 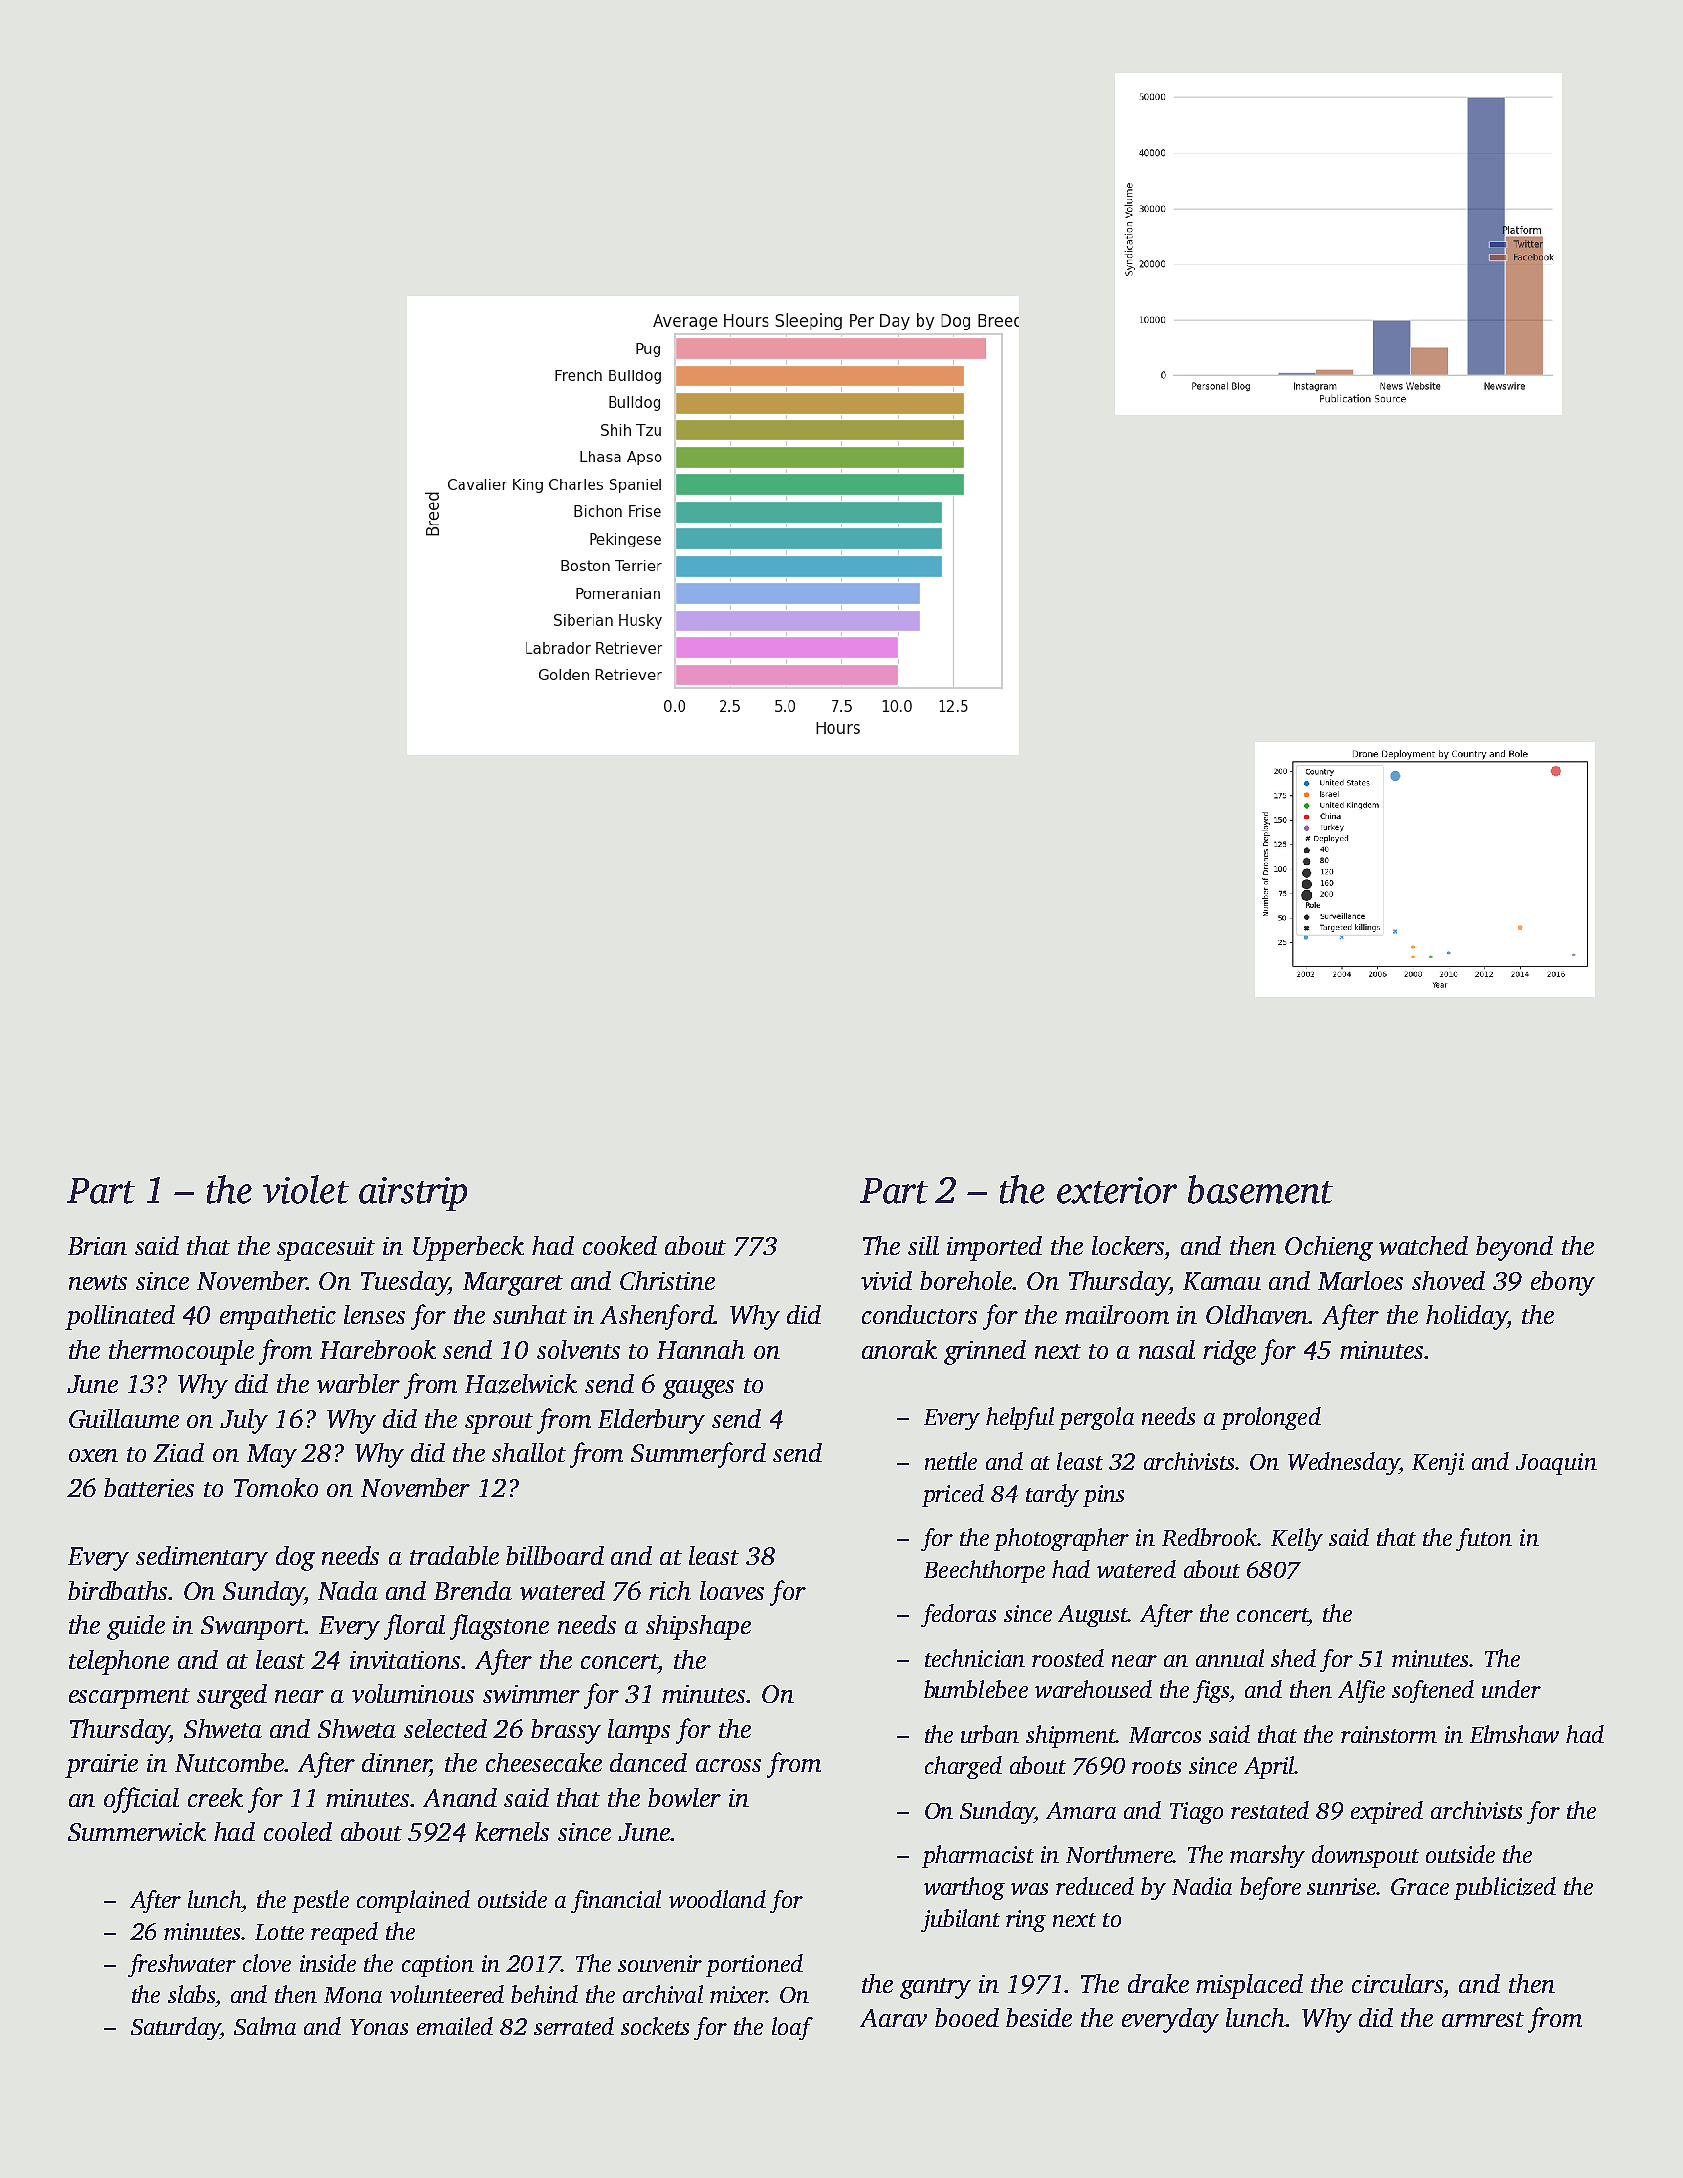 What do you see at coordinates (455, 2026) in the screenshot?
I see `emailed` at bounding box center [455, 2026].
